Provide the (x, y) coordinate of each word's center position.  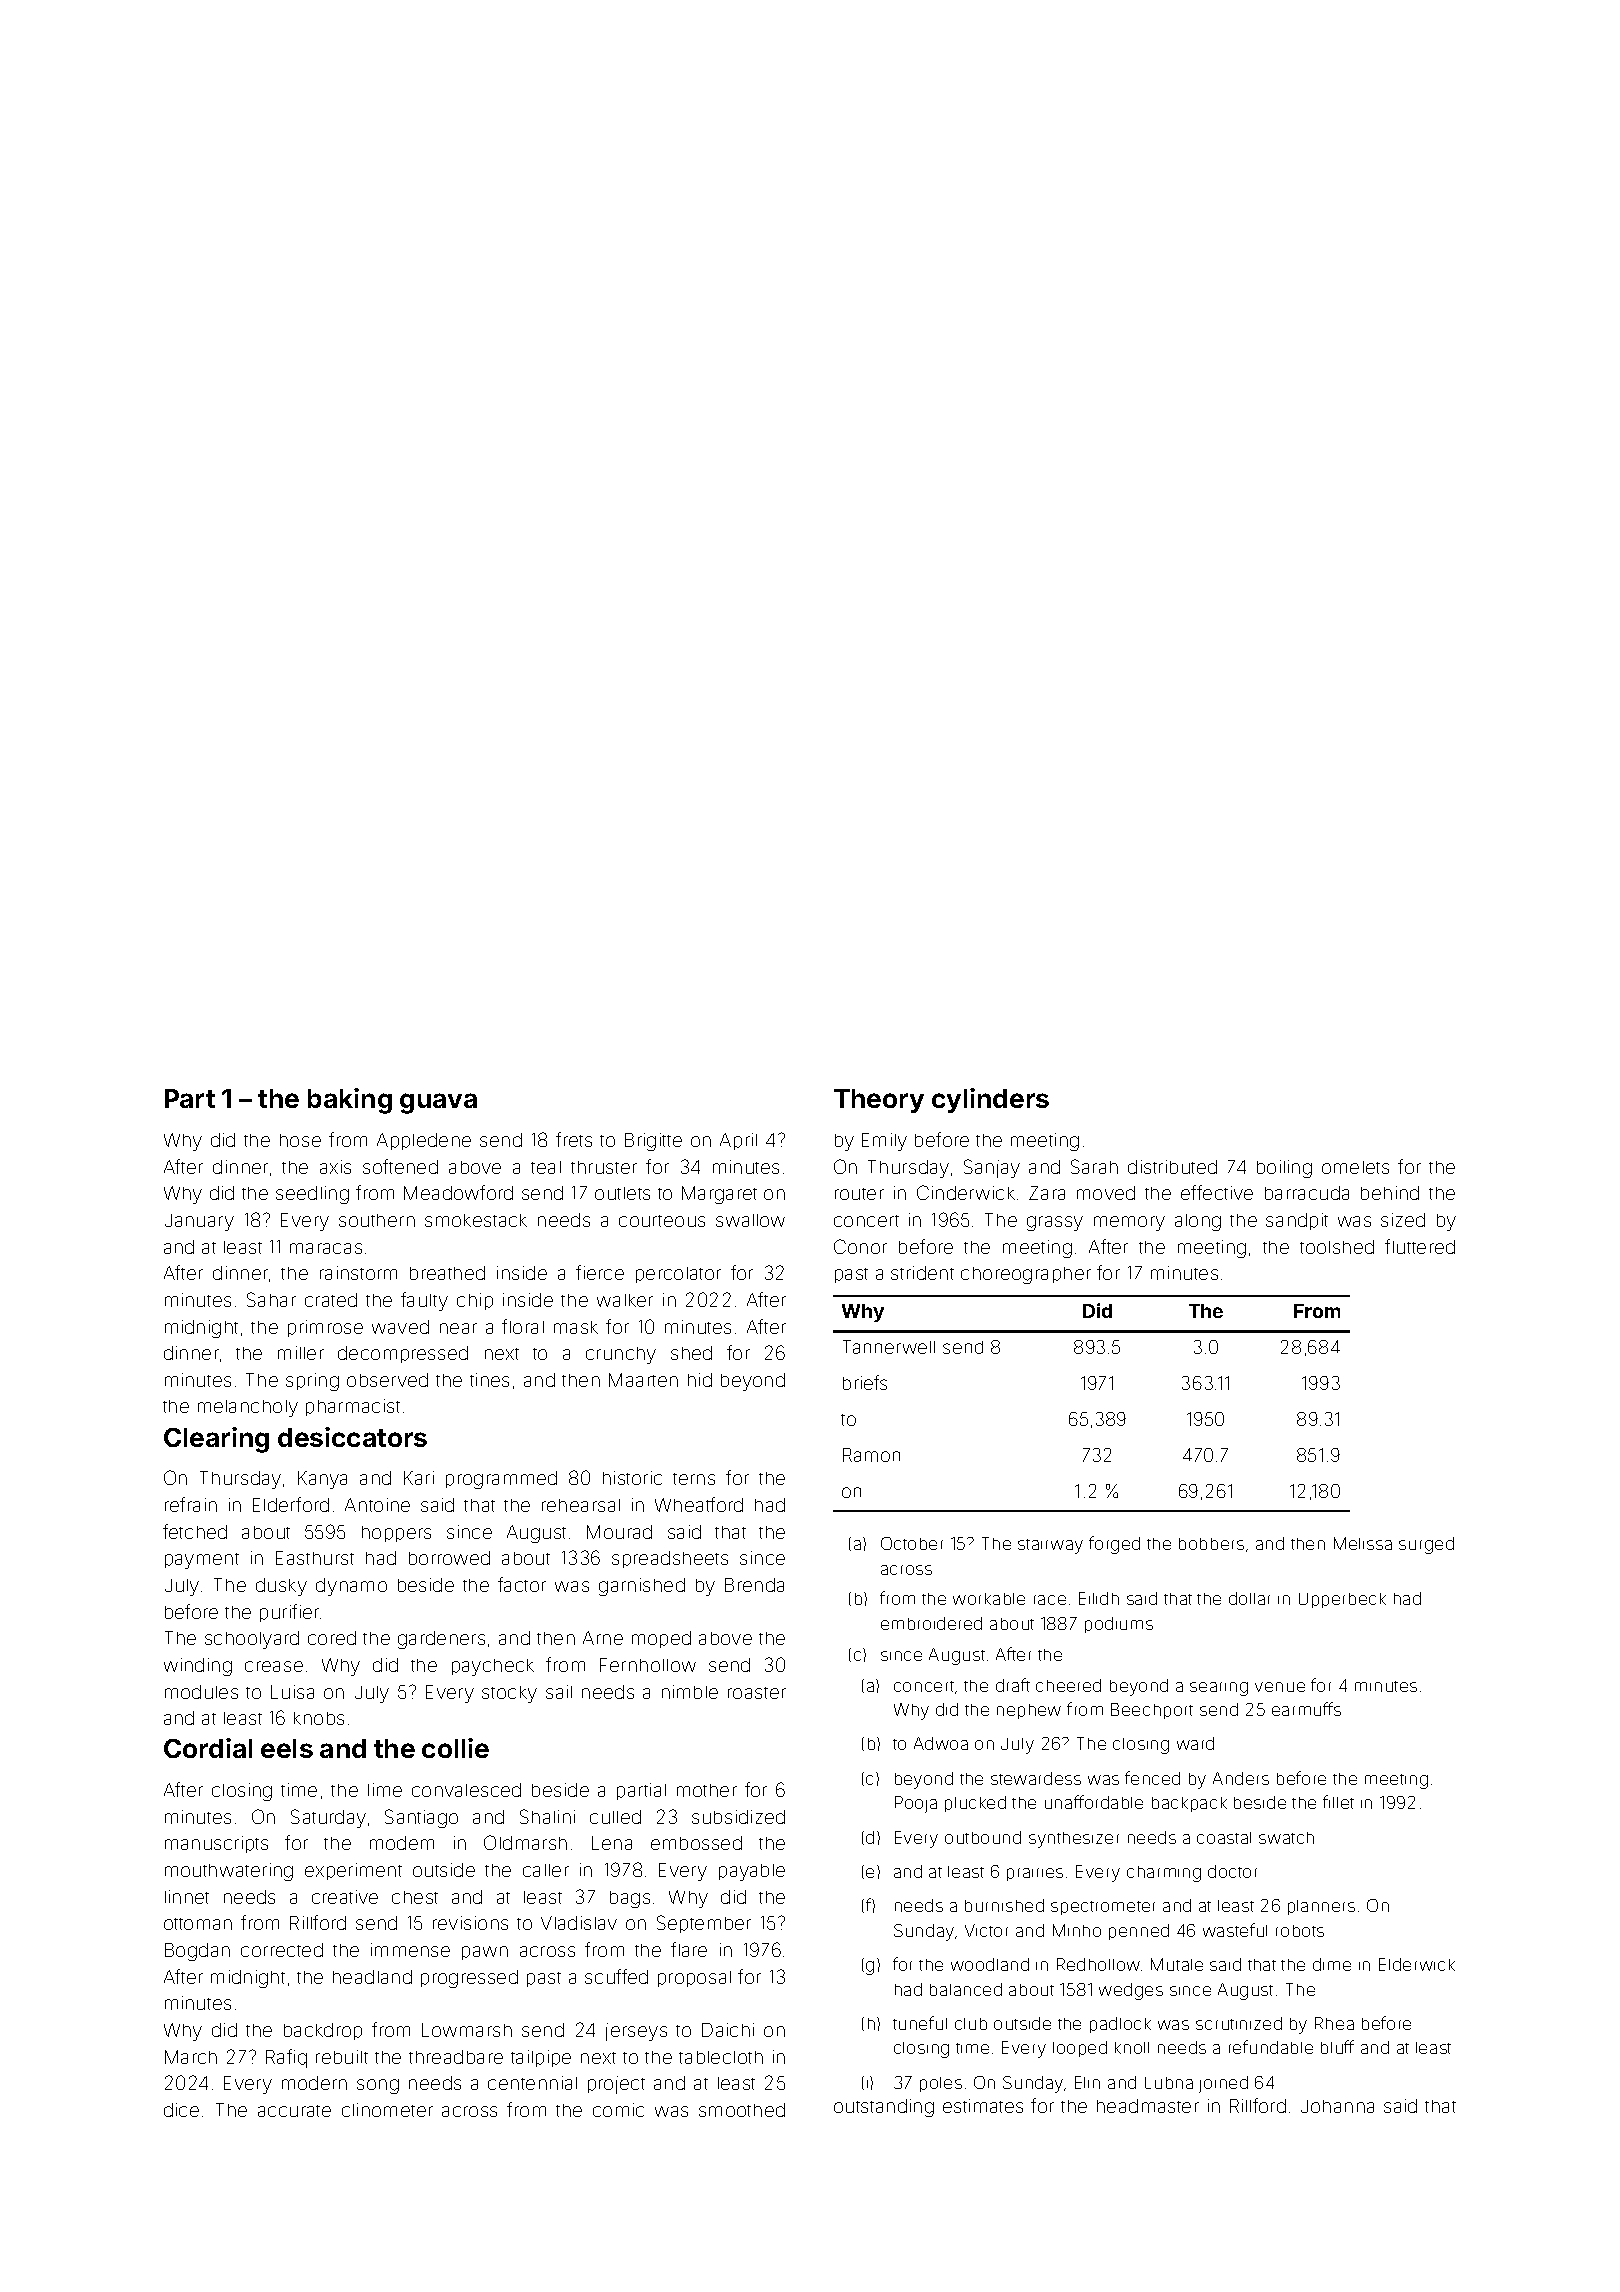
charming (1164, 1874)
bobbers (1211, 1544)
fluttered (1420, 1246)
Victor (986, 1930)
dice (181, 2110)
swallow (750, 1220)
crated (331, 1300)
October (912, 1543)
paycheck (493, 1667)
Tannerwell (889, 1347)
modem (402, 1843)
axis (335, 1167)
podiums (1119, 1625)
